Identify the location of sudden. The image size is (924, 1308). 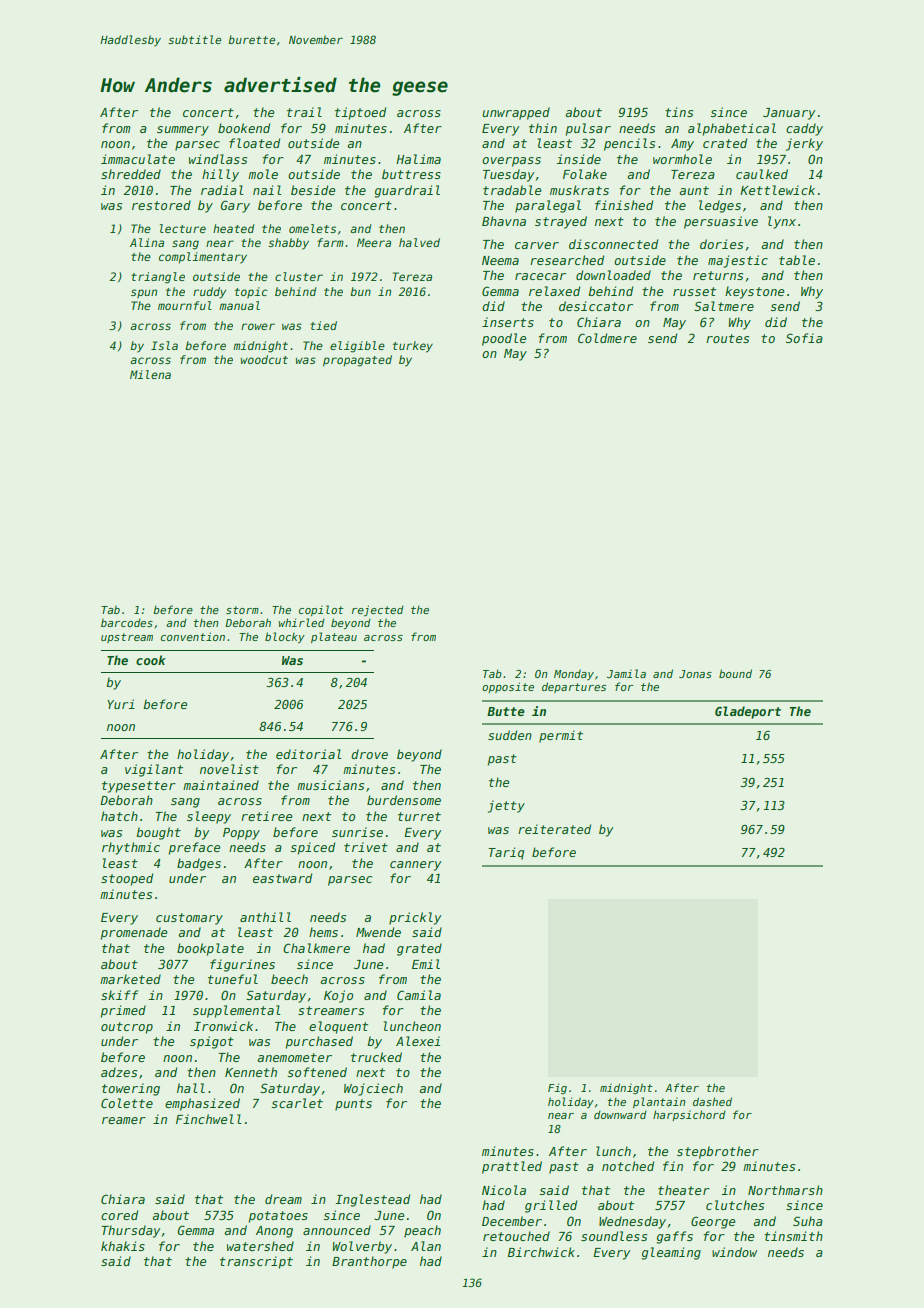
(510, 735).
